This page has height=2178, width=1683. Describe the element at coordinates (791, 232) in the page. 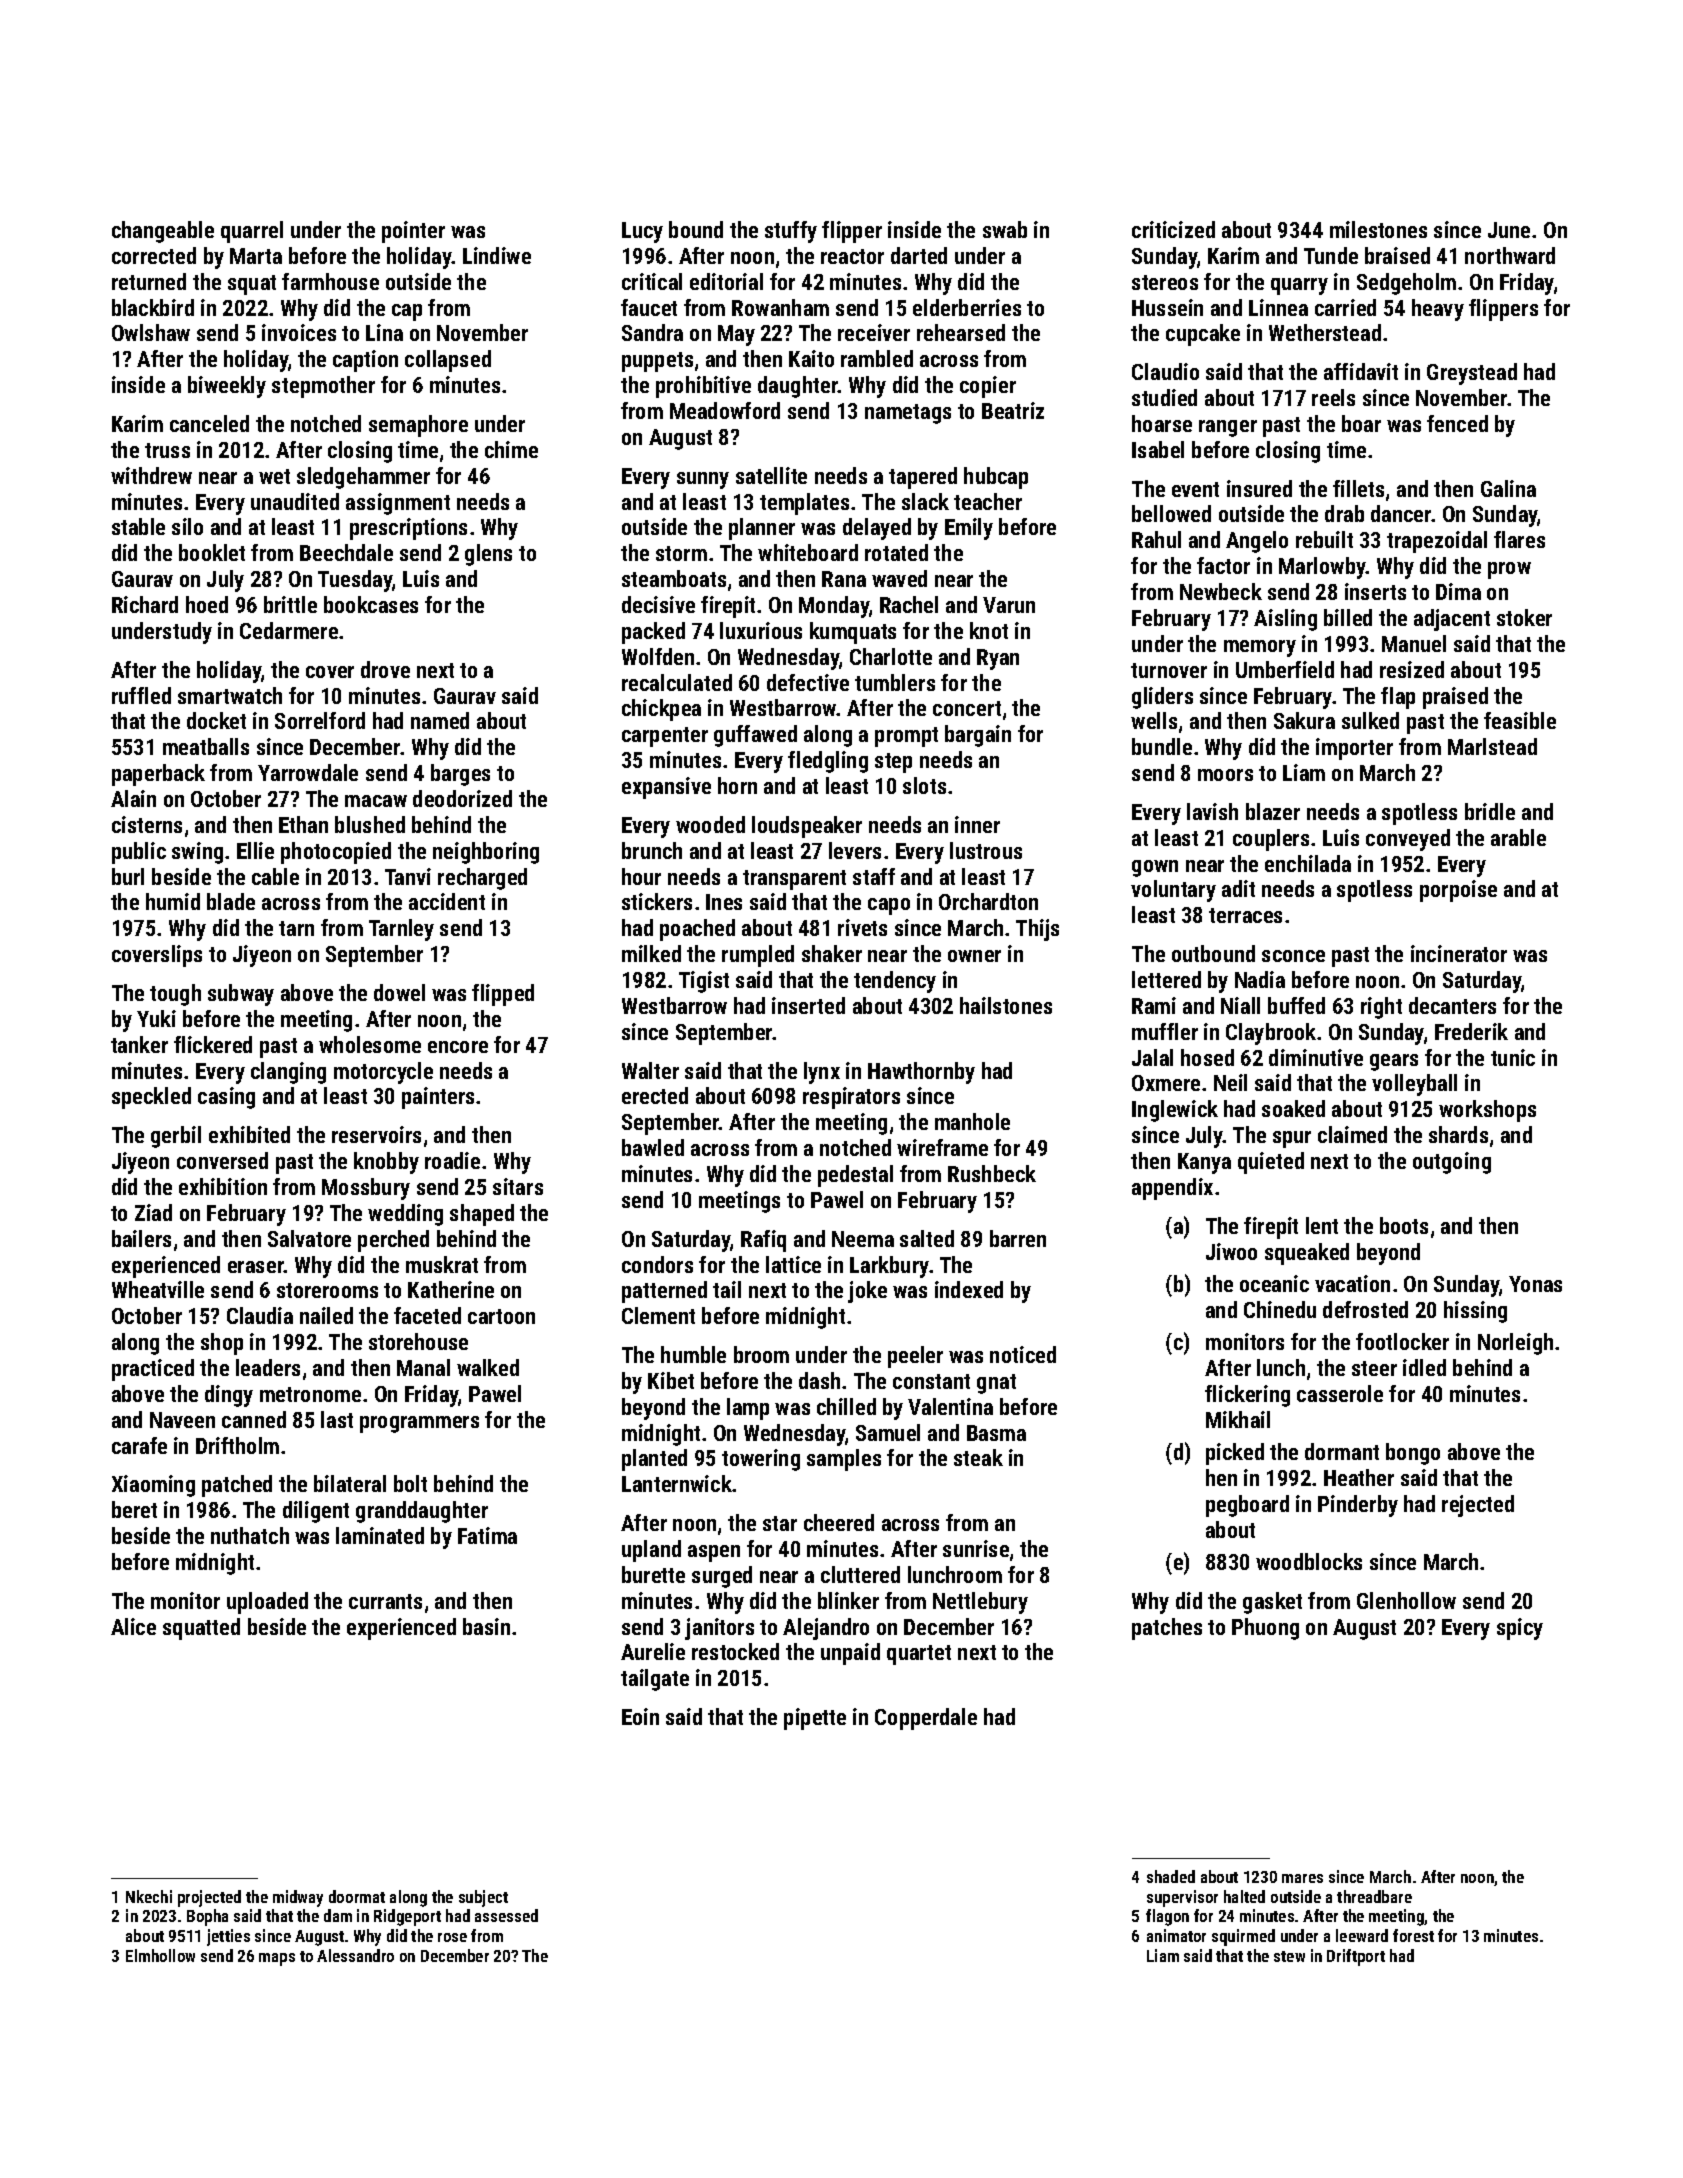

I see `stuffy` at that location.
